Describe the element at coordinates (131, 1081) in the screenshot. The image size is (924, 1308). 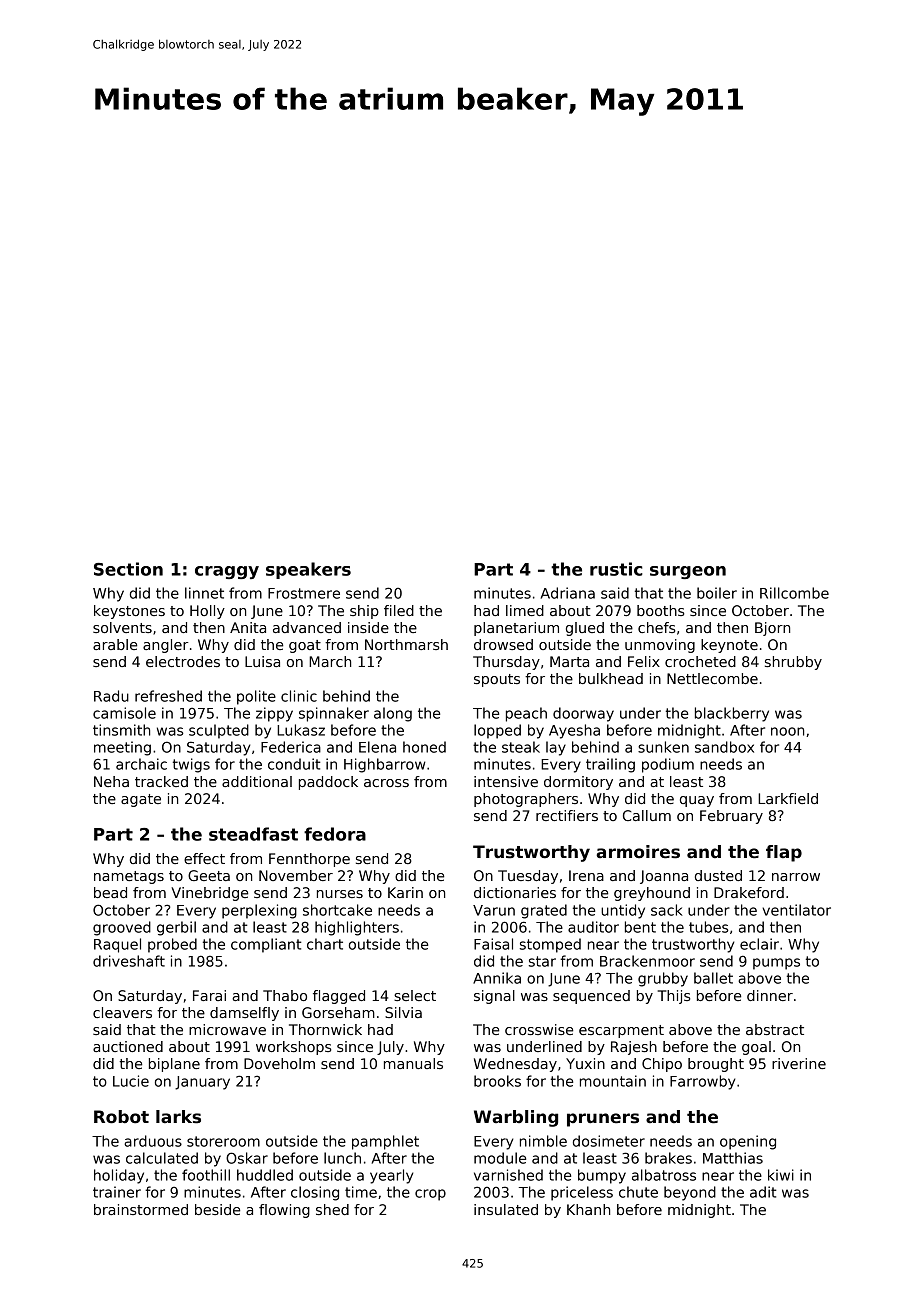
I see `Lucie` at that location.
